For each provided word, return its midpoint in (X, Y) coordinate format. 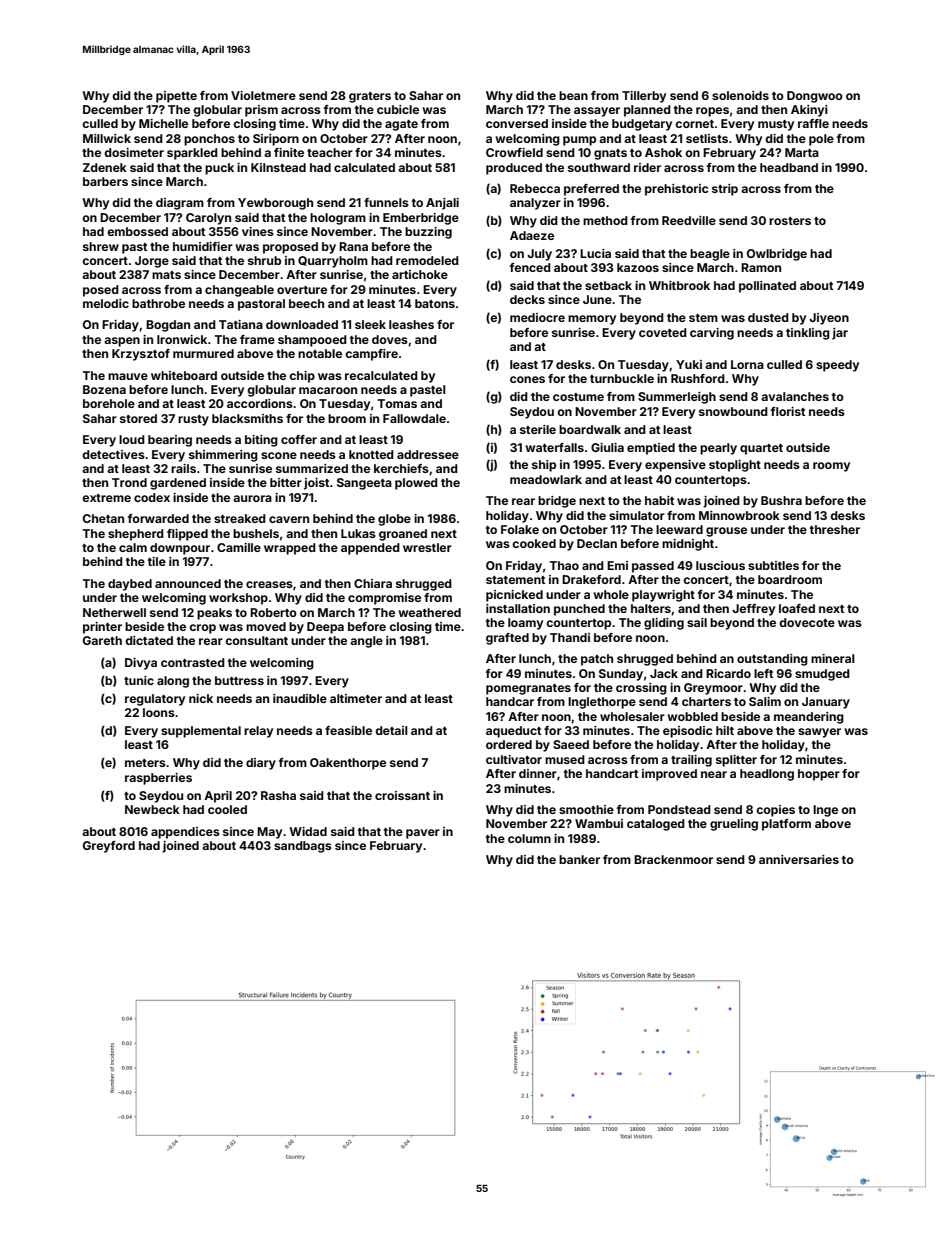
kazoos (638, 267)
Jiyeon (829, 319)
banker (579, 859)
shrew (101, 246)
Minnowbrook (739, 515)
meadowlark (546, 479)
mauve (128, 376)
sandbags (303, 847)
